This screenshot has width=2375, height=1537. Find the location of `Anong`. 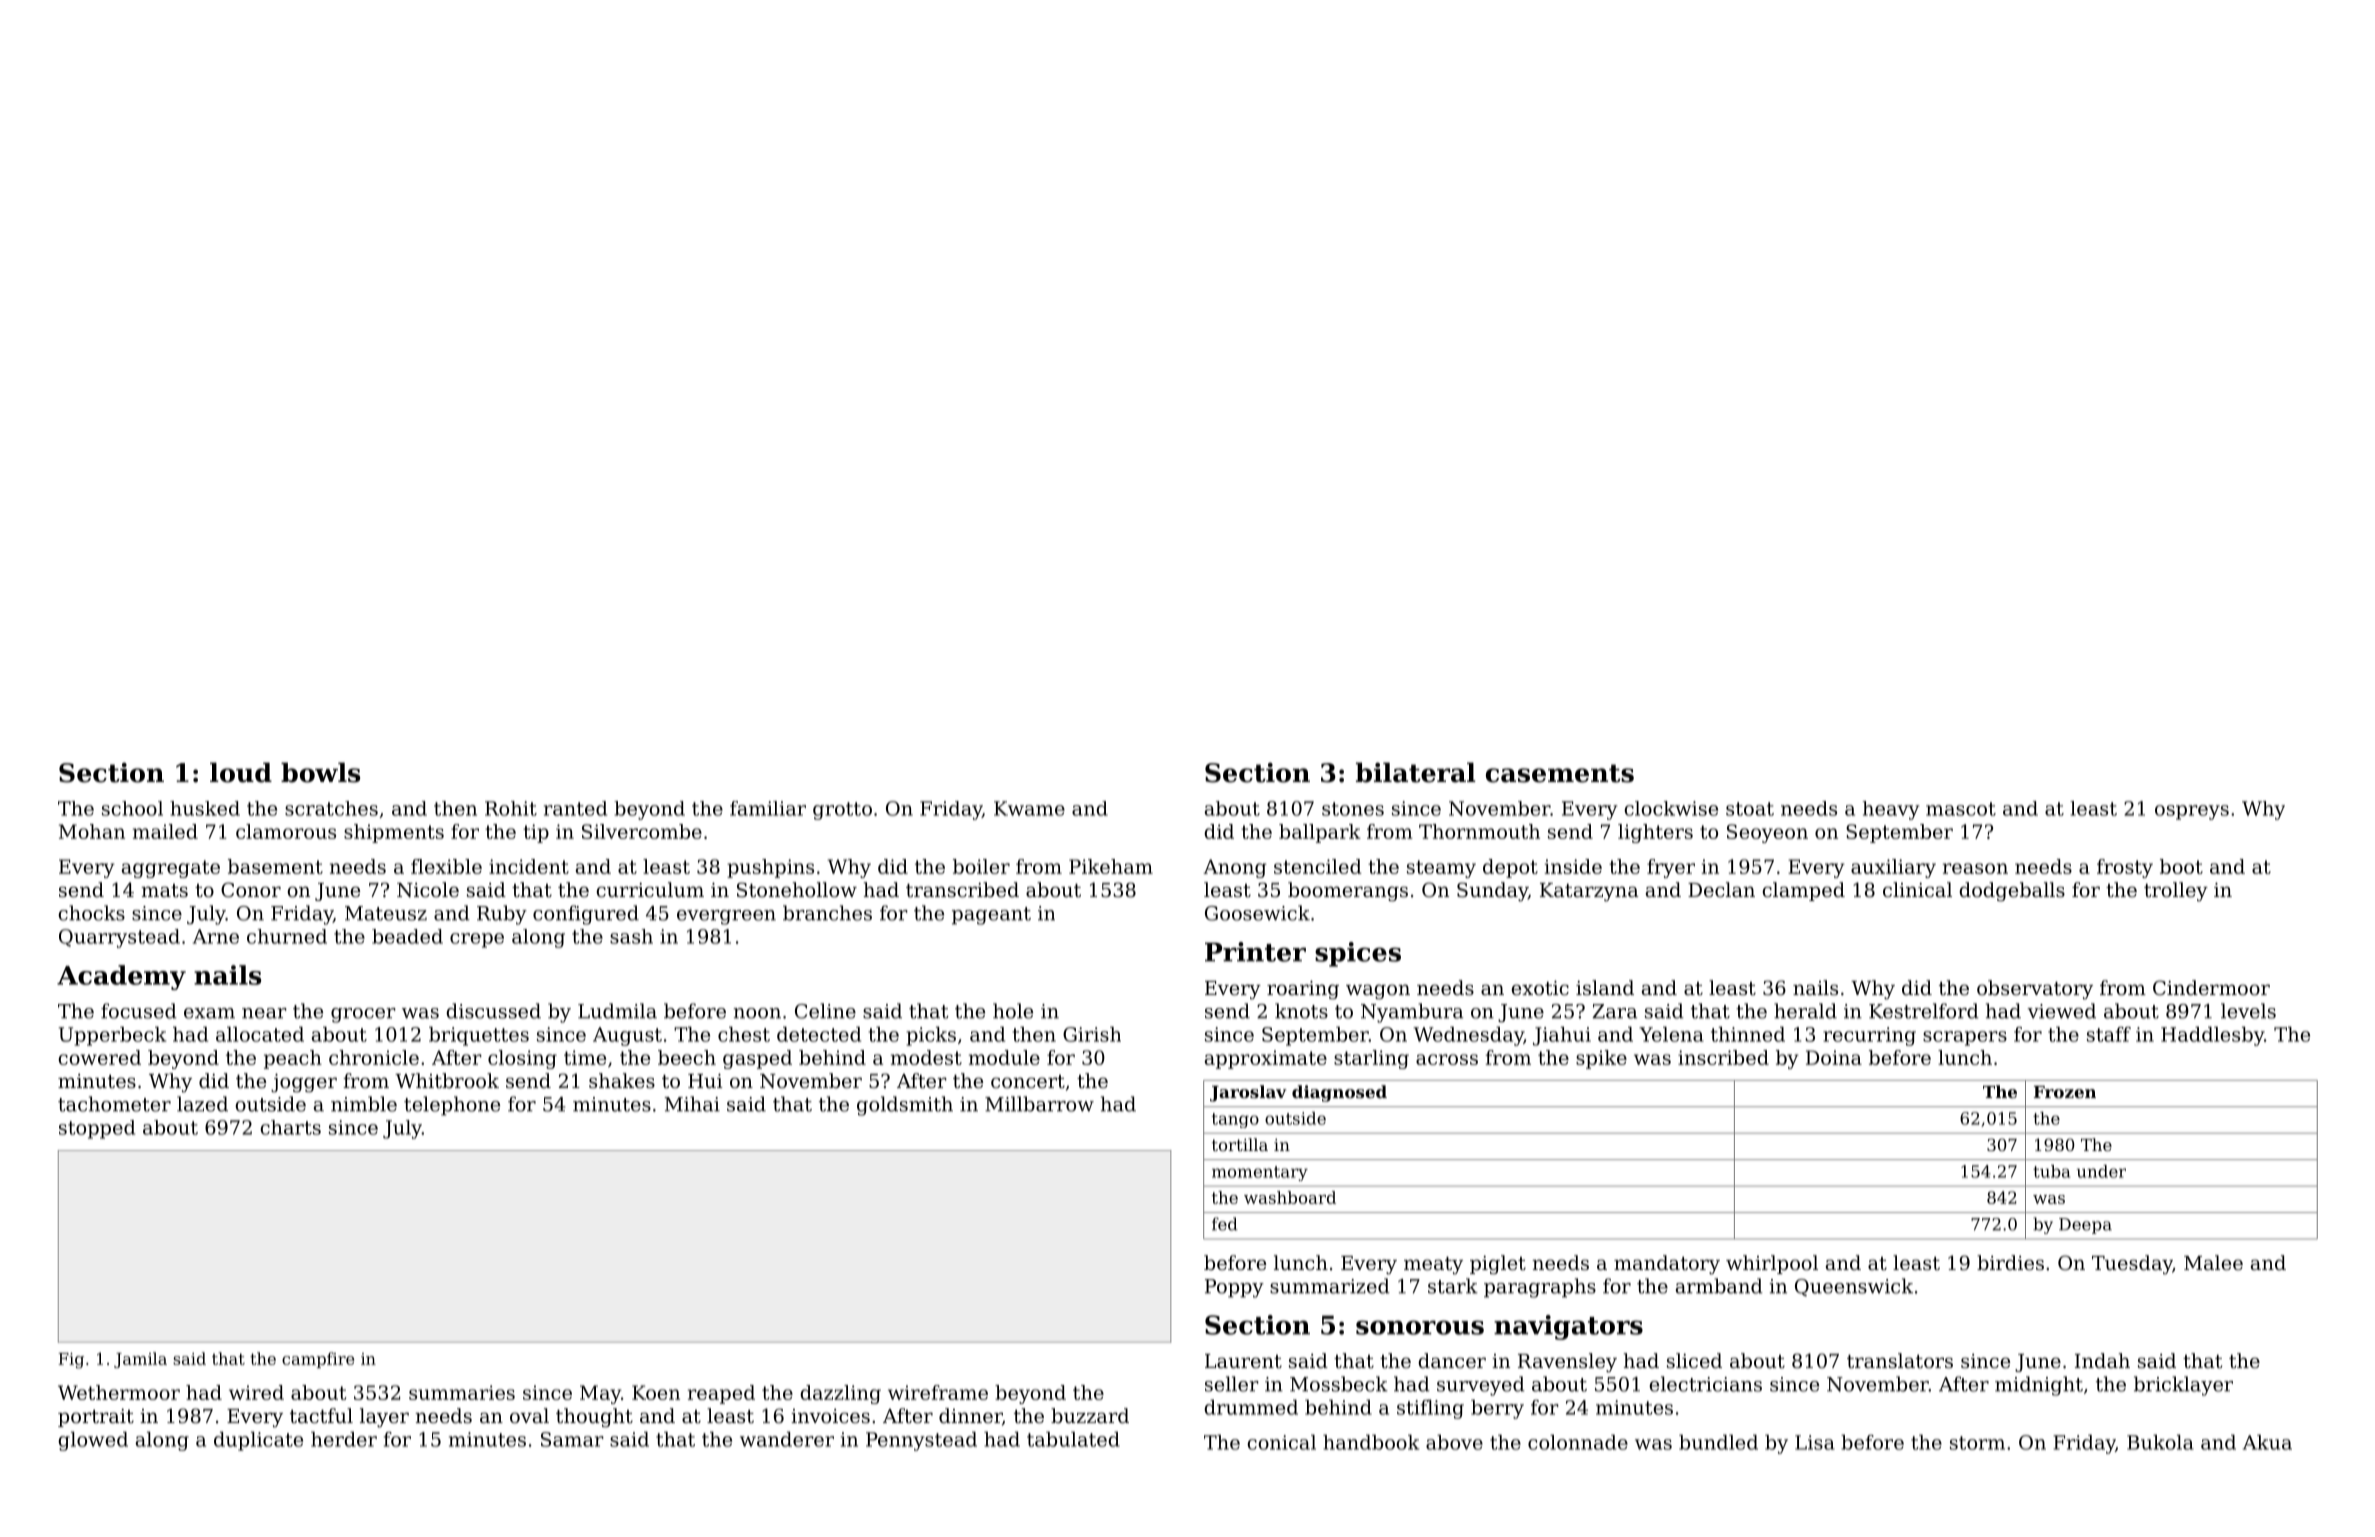

Anong is located at coordinates (1234, 868).
